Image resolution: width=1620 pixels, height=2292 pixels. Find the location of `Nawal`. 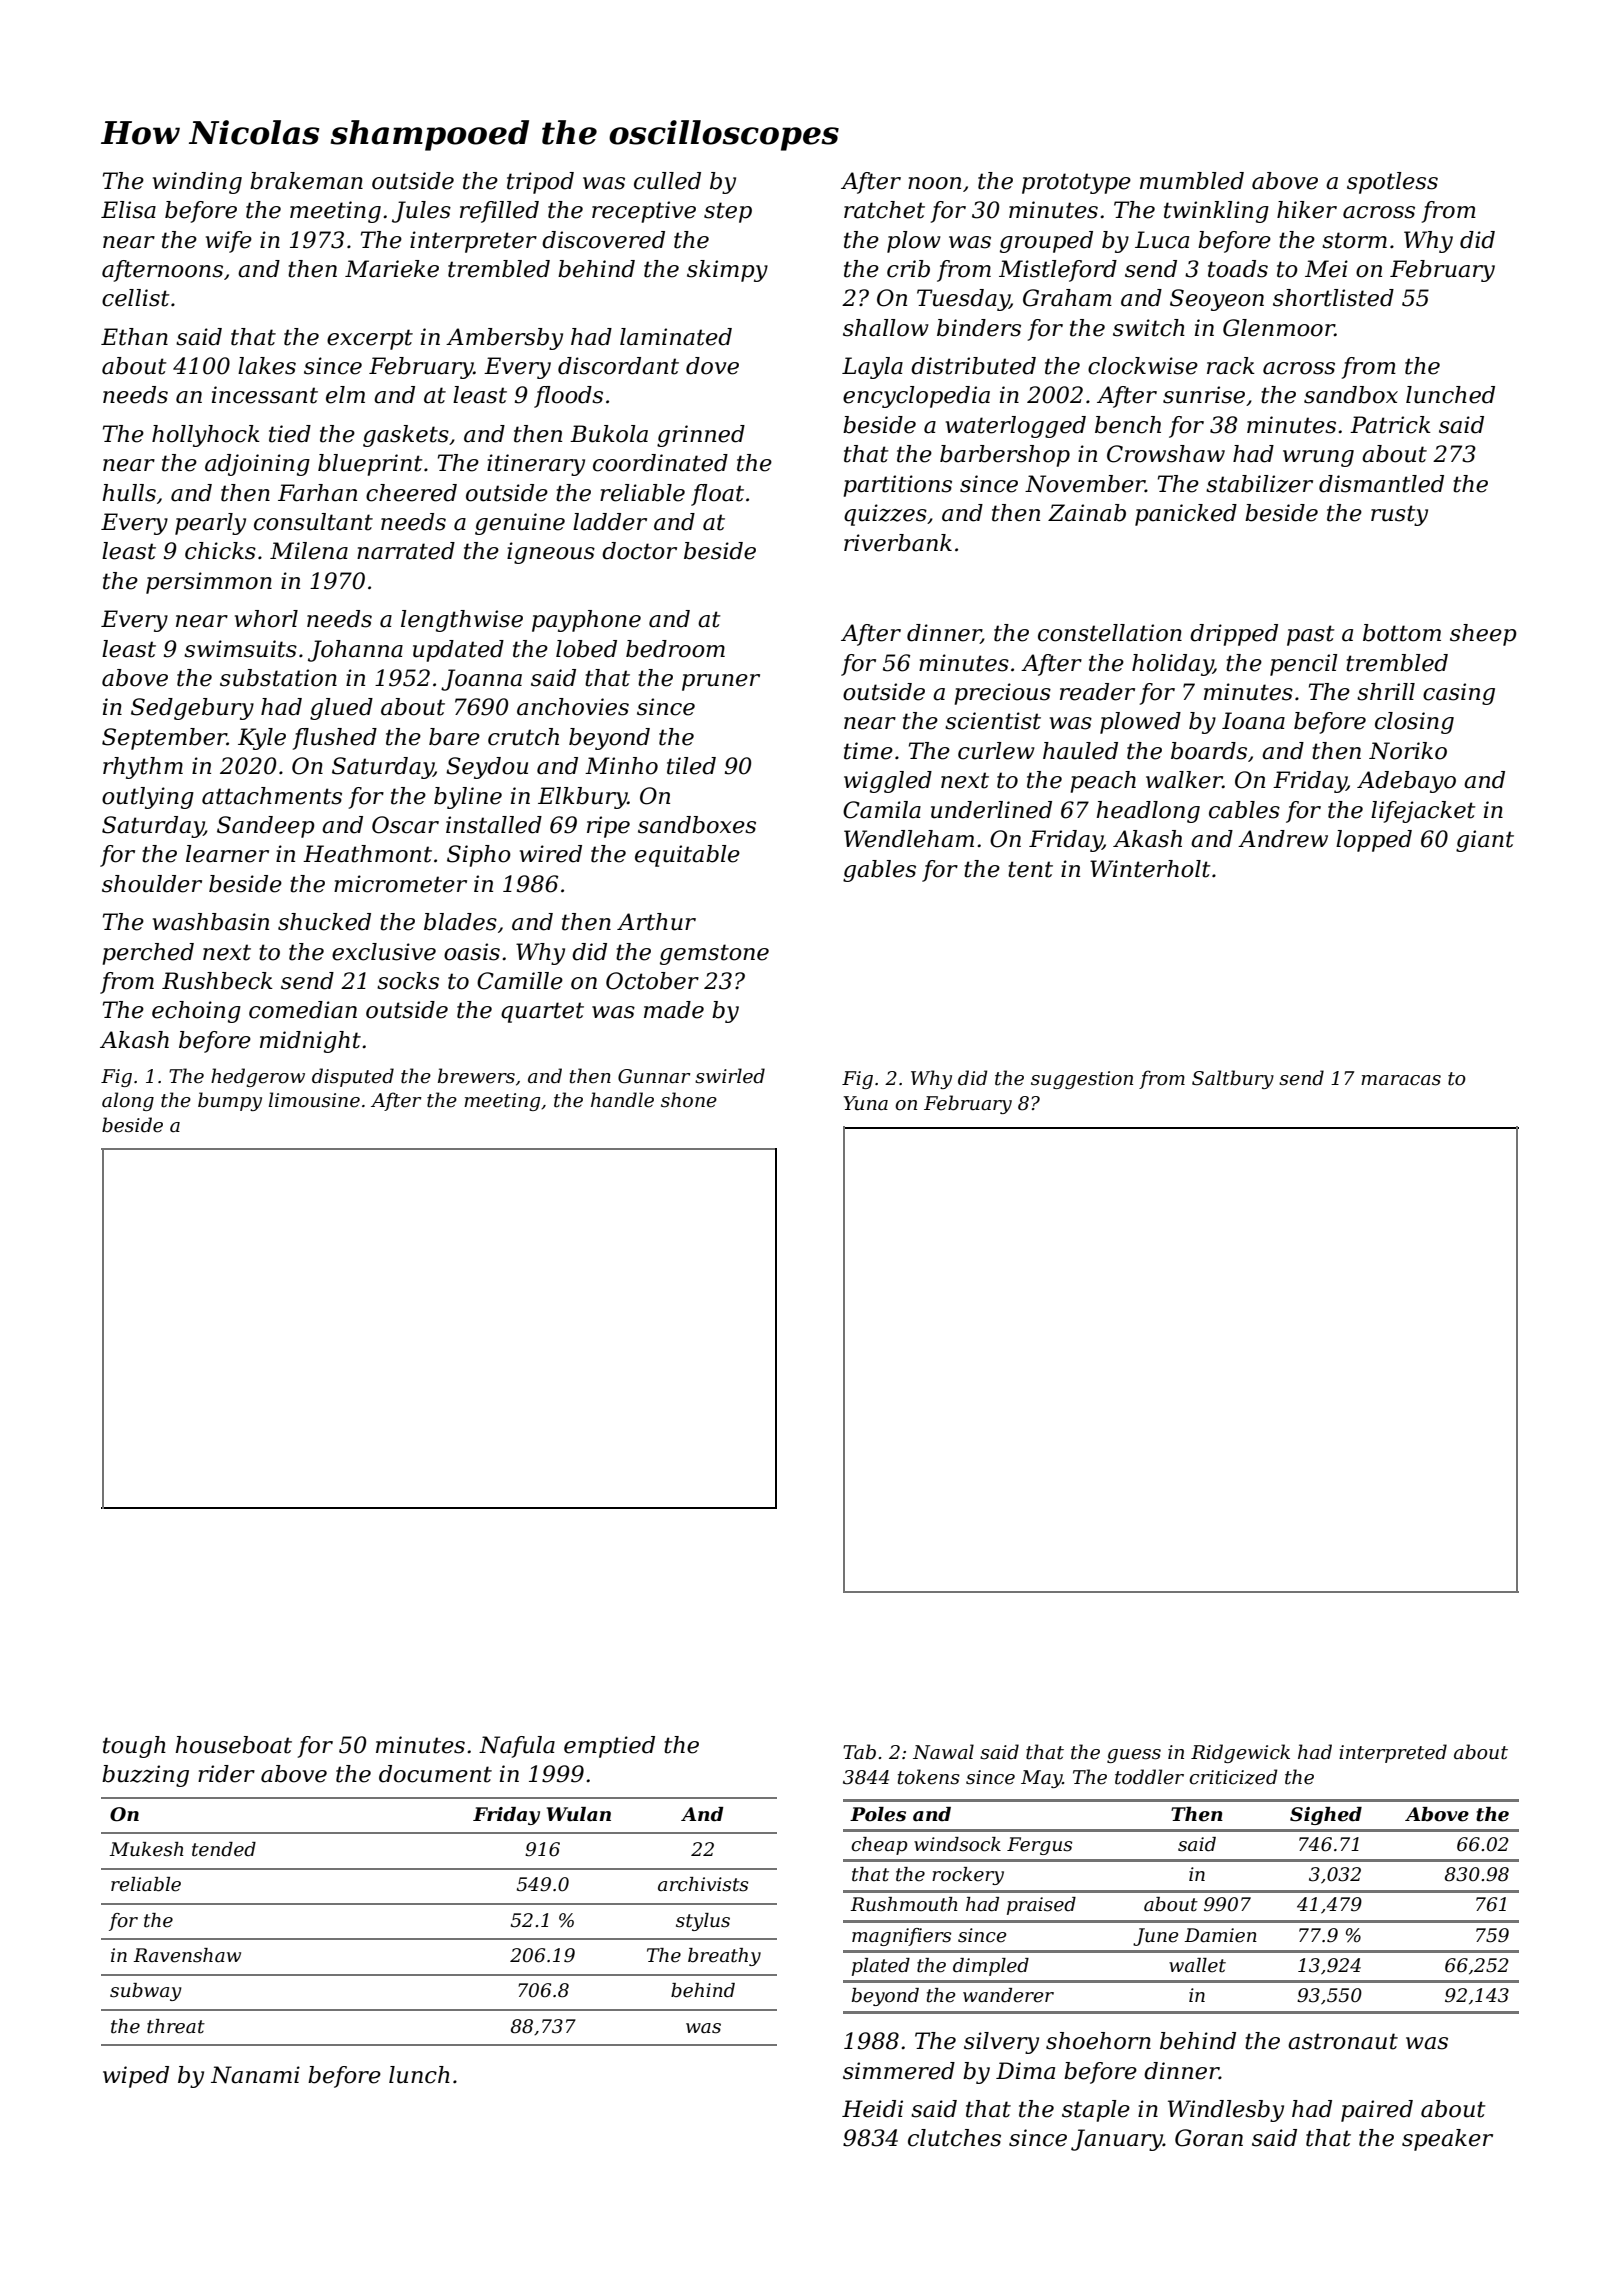

Nawal is located at coordinates (943, 1752).
